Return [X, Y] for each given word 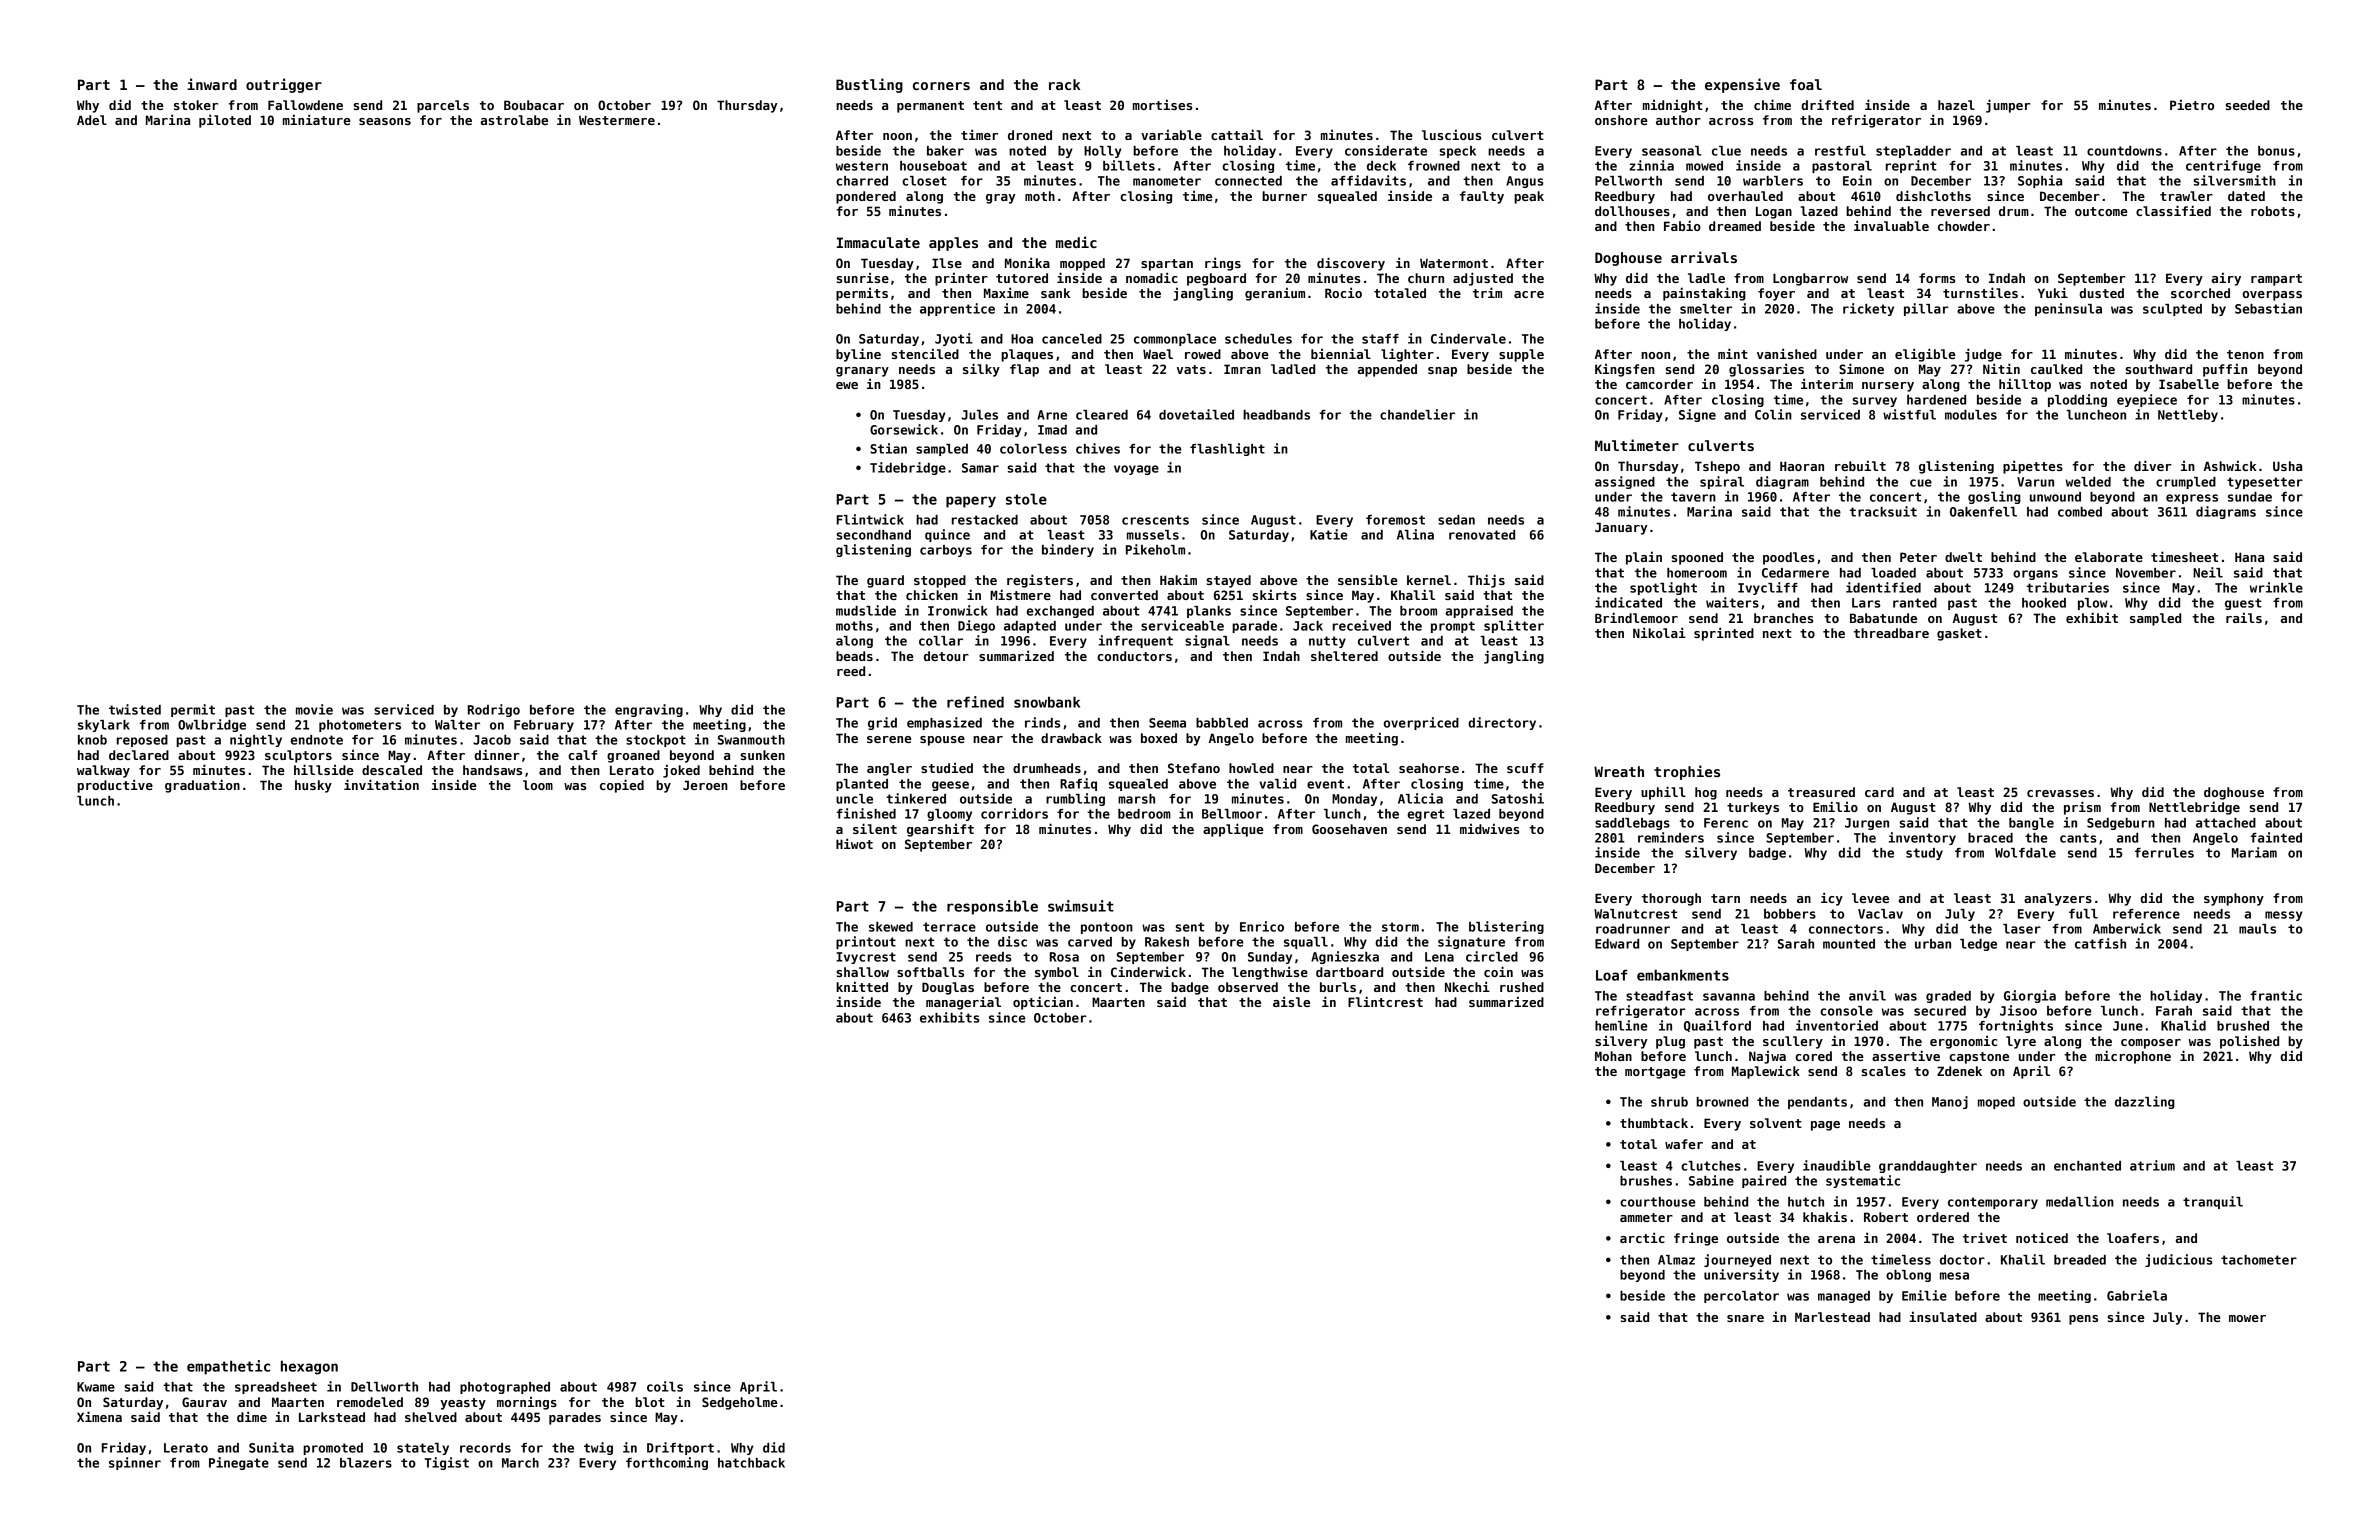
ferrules [2164, 853]
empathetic [228, 1367]
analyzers [2058, 899]
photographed [505, 1388]
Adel [92, 120]
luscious [1451, 134]
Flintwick [870, 519]
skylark [104, 726]
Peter [1918, 557]
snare [1745, 1318]
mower [2247, 1318]
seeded [2248, 105]
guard [885, 581]
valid [1278, 783]
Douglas [948, 988]
